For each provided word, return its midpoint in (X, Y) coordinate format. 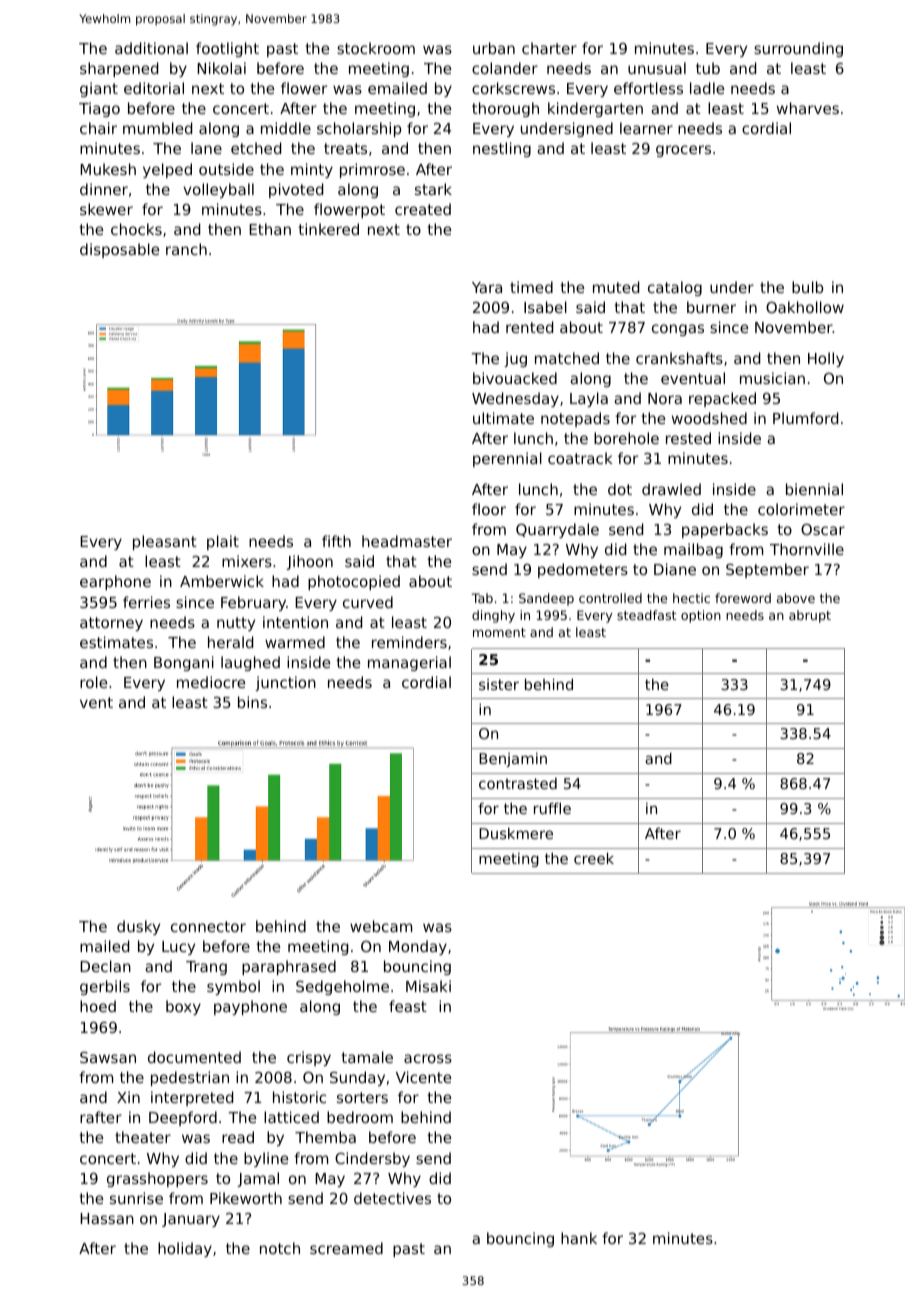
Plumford (805, 418)
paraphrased (289, 967)
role (93, 682)
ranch (186, 249)
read (238, 1137)
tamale (367, 1057)
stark (433, 189)
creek (594, 858)
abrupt (810, 616)
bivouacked (515, 378)
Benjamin (513, 760)
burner (711, 307)
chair (98, 128)
